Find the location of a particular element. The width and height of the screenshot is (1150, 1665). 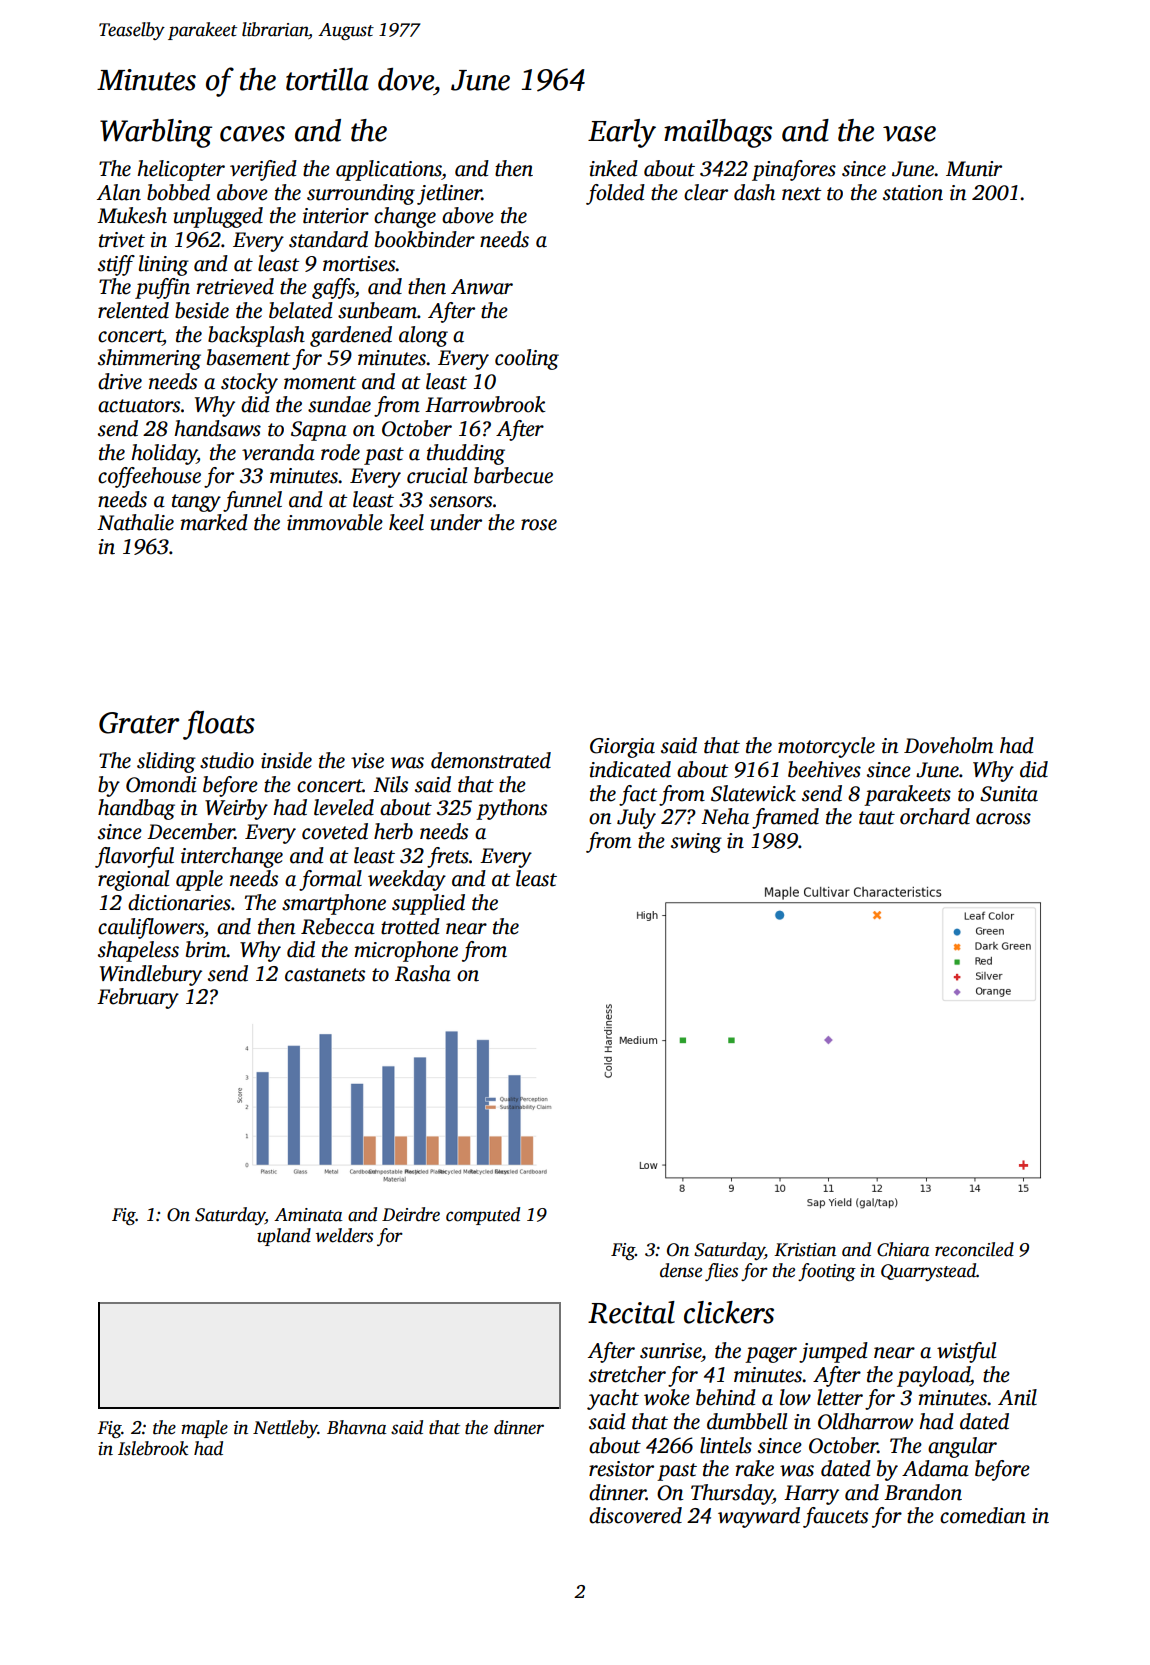

keel is located at coordinates (406, 522).
